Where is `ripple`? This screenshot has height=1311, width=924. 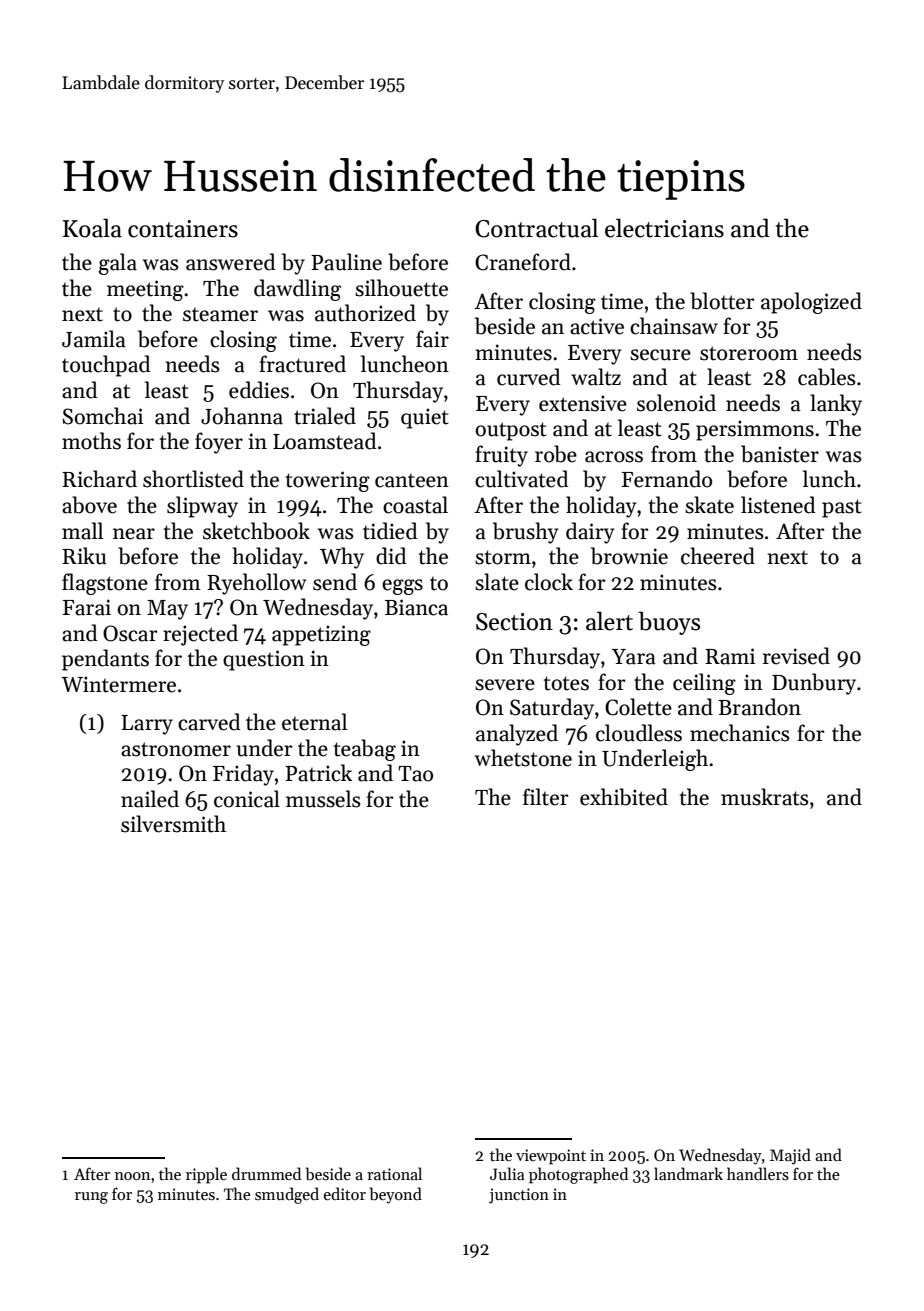
ripple is located at coordinates (206, 1175).
